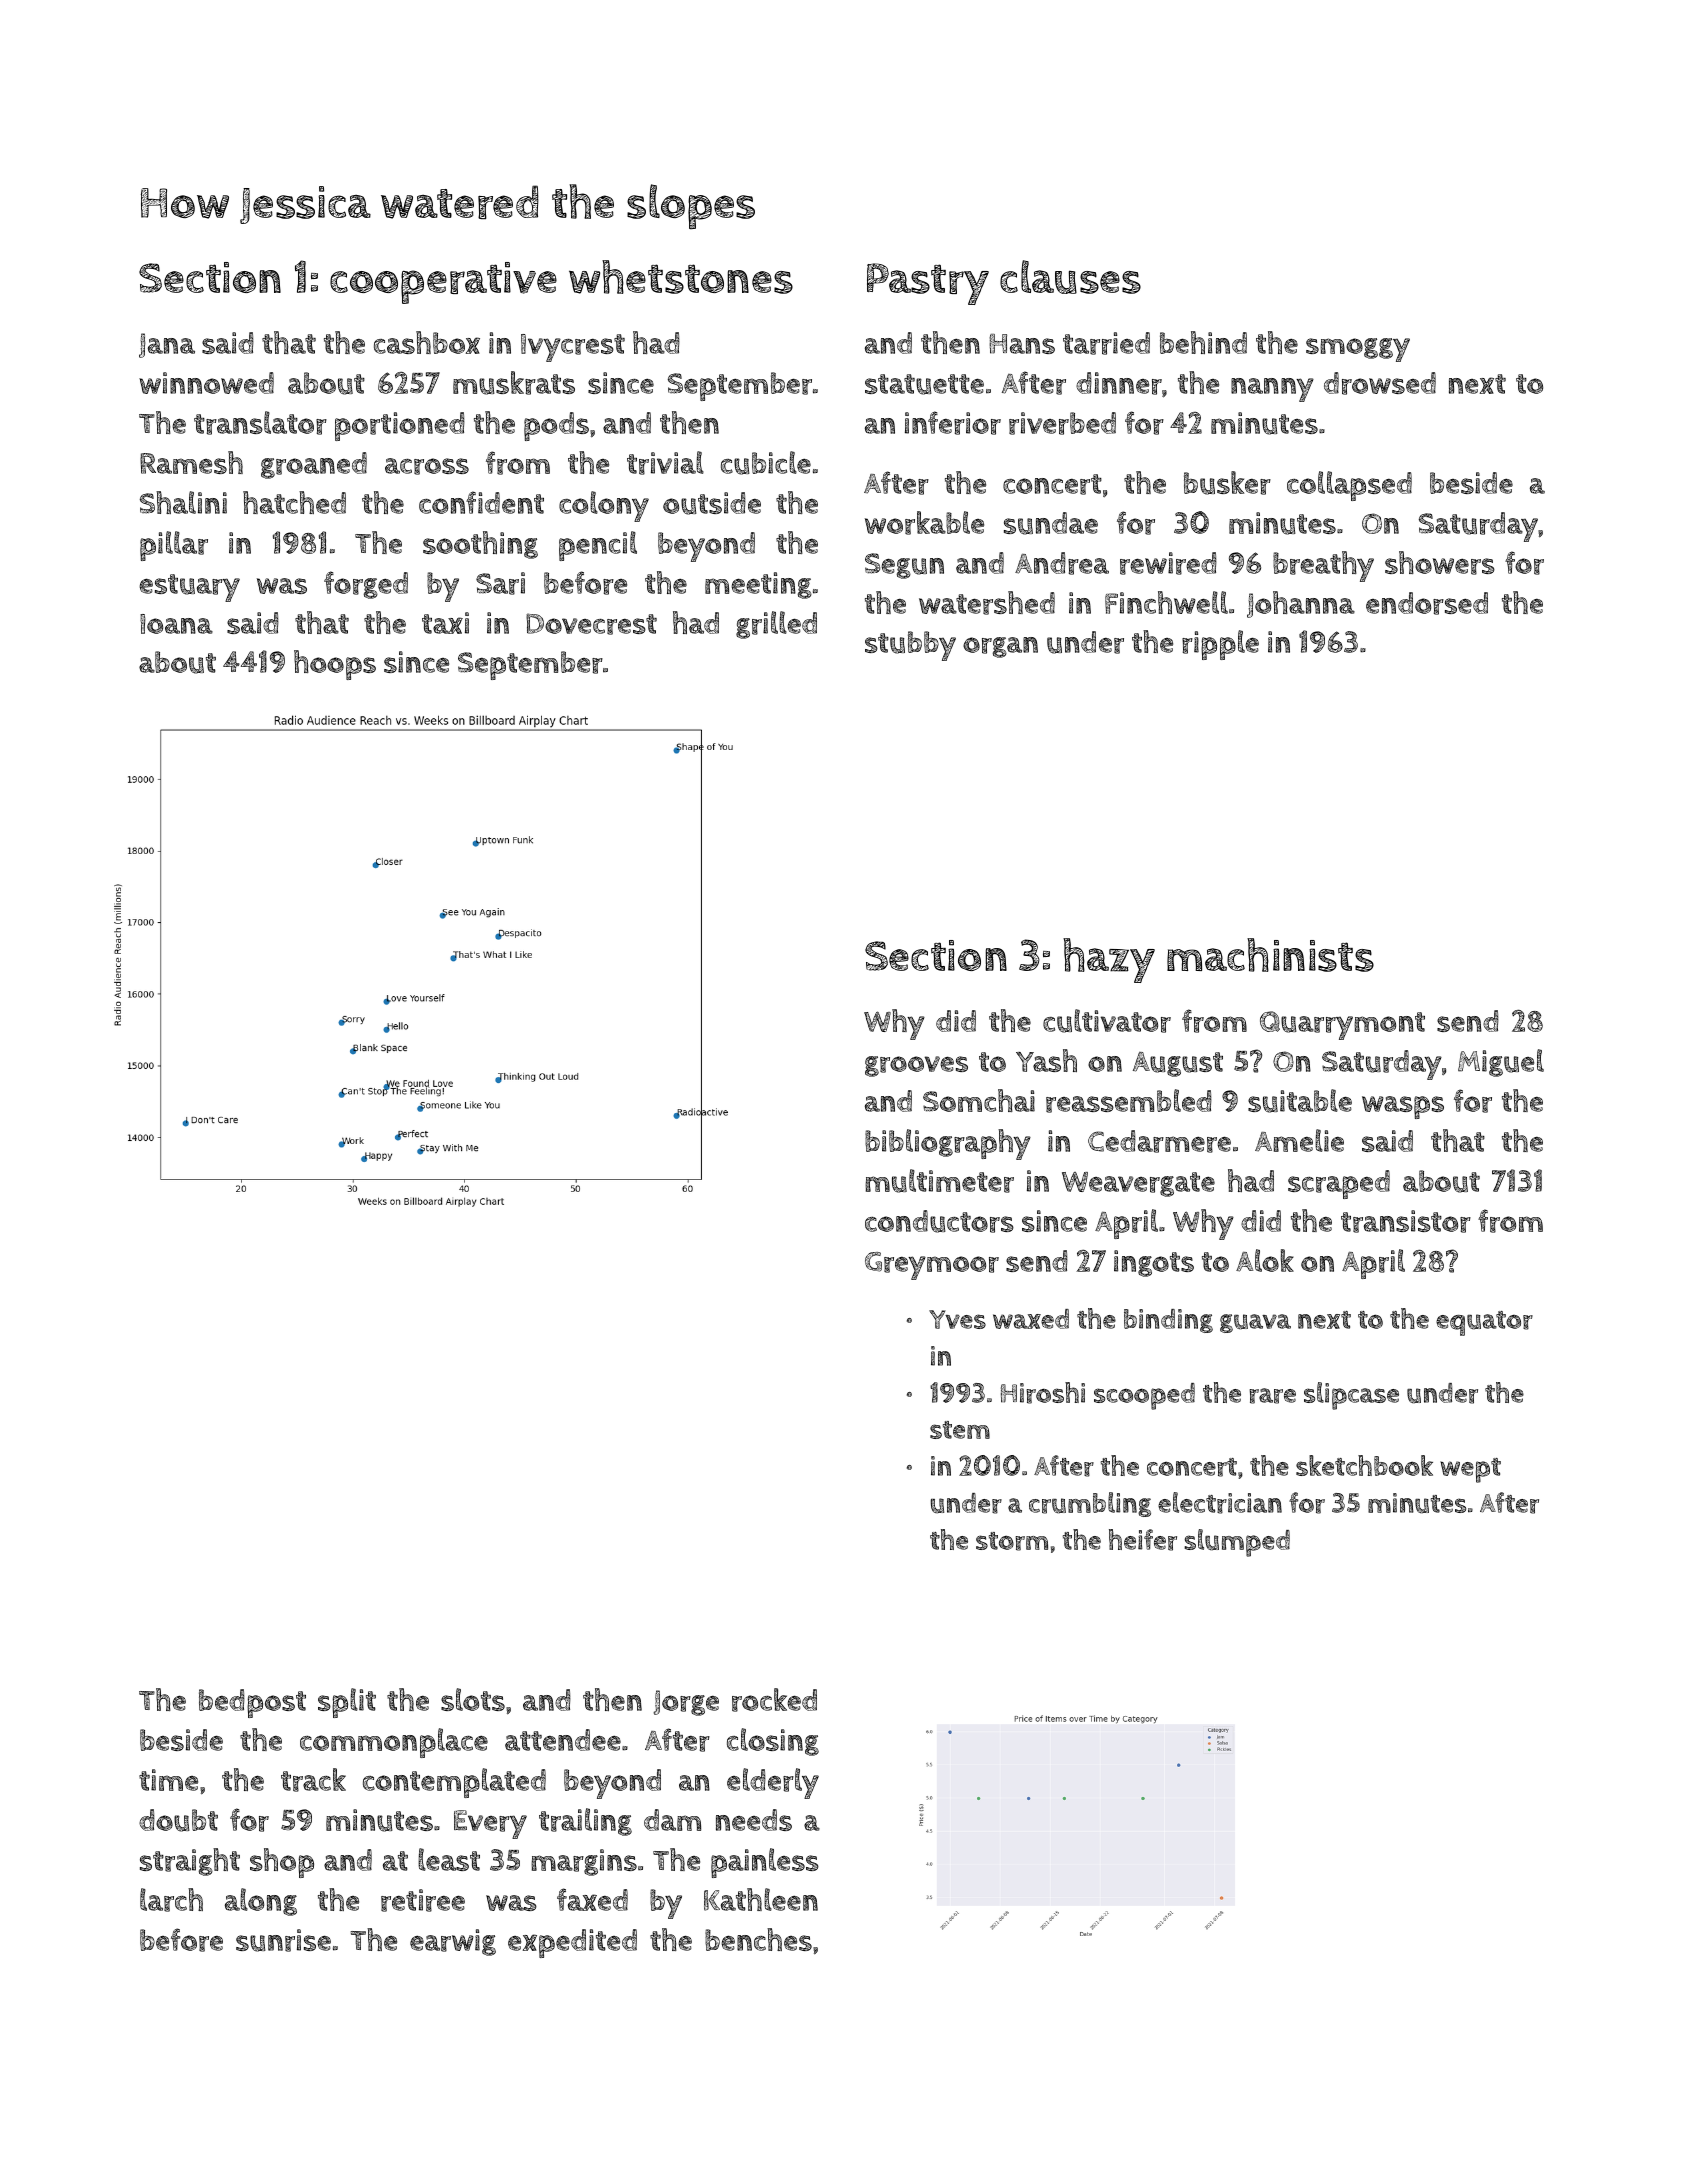  Describe the element at coordinates (948, 1144) in the image. I see `bibliography` at that location.
